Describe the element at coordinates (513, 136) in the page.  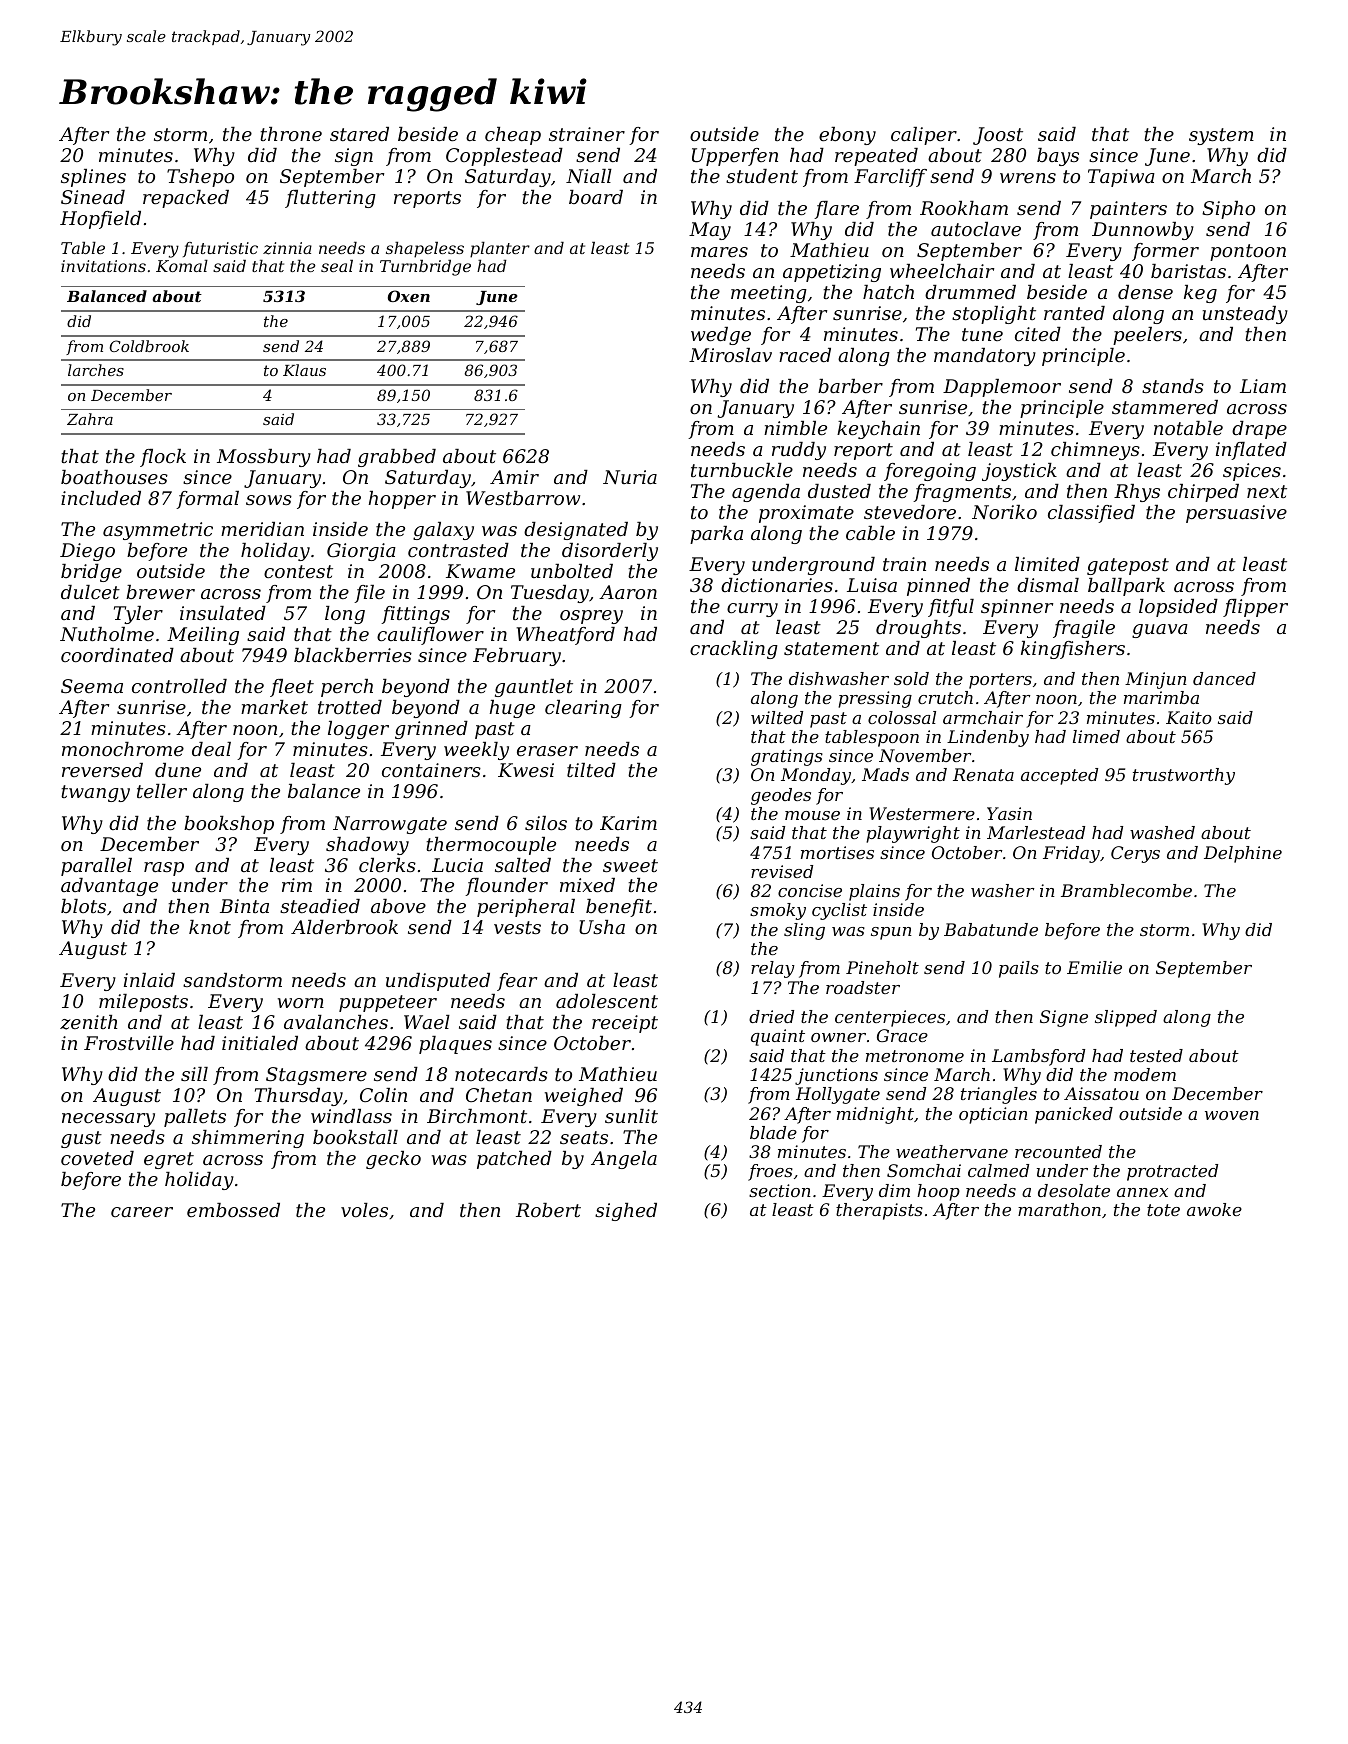
I see `cheap` at that location.
